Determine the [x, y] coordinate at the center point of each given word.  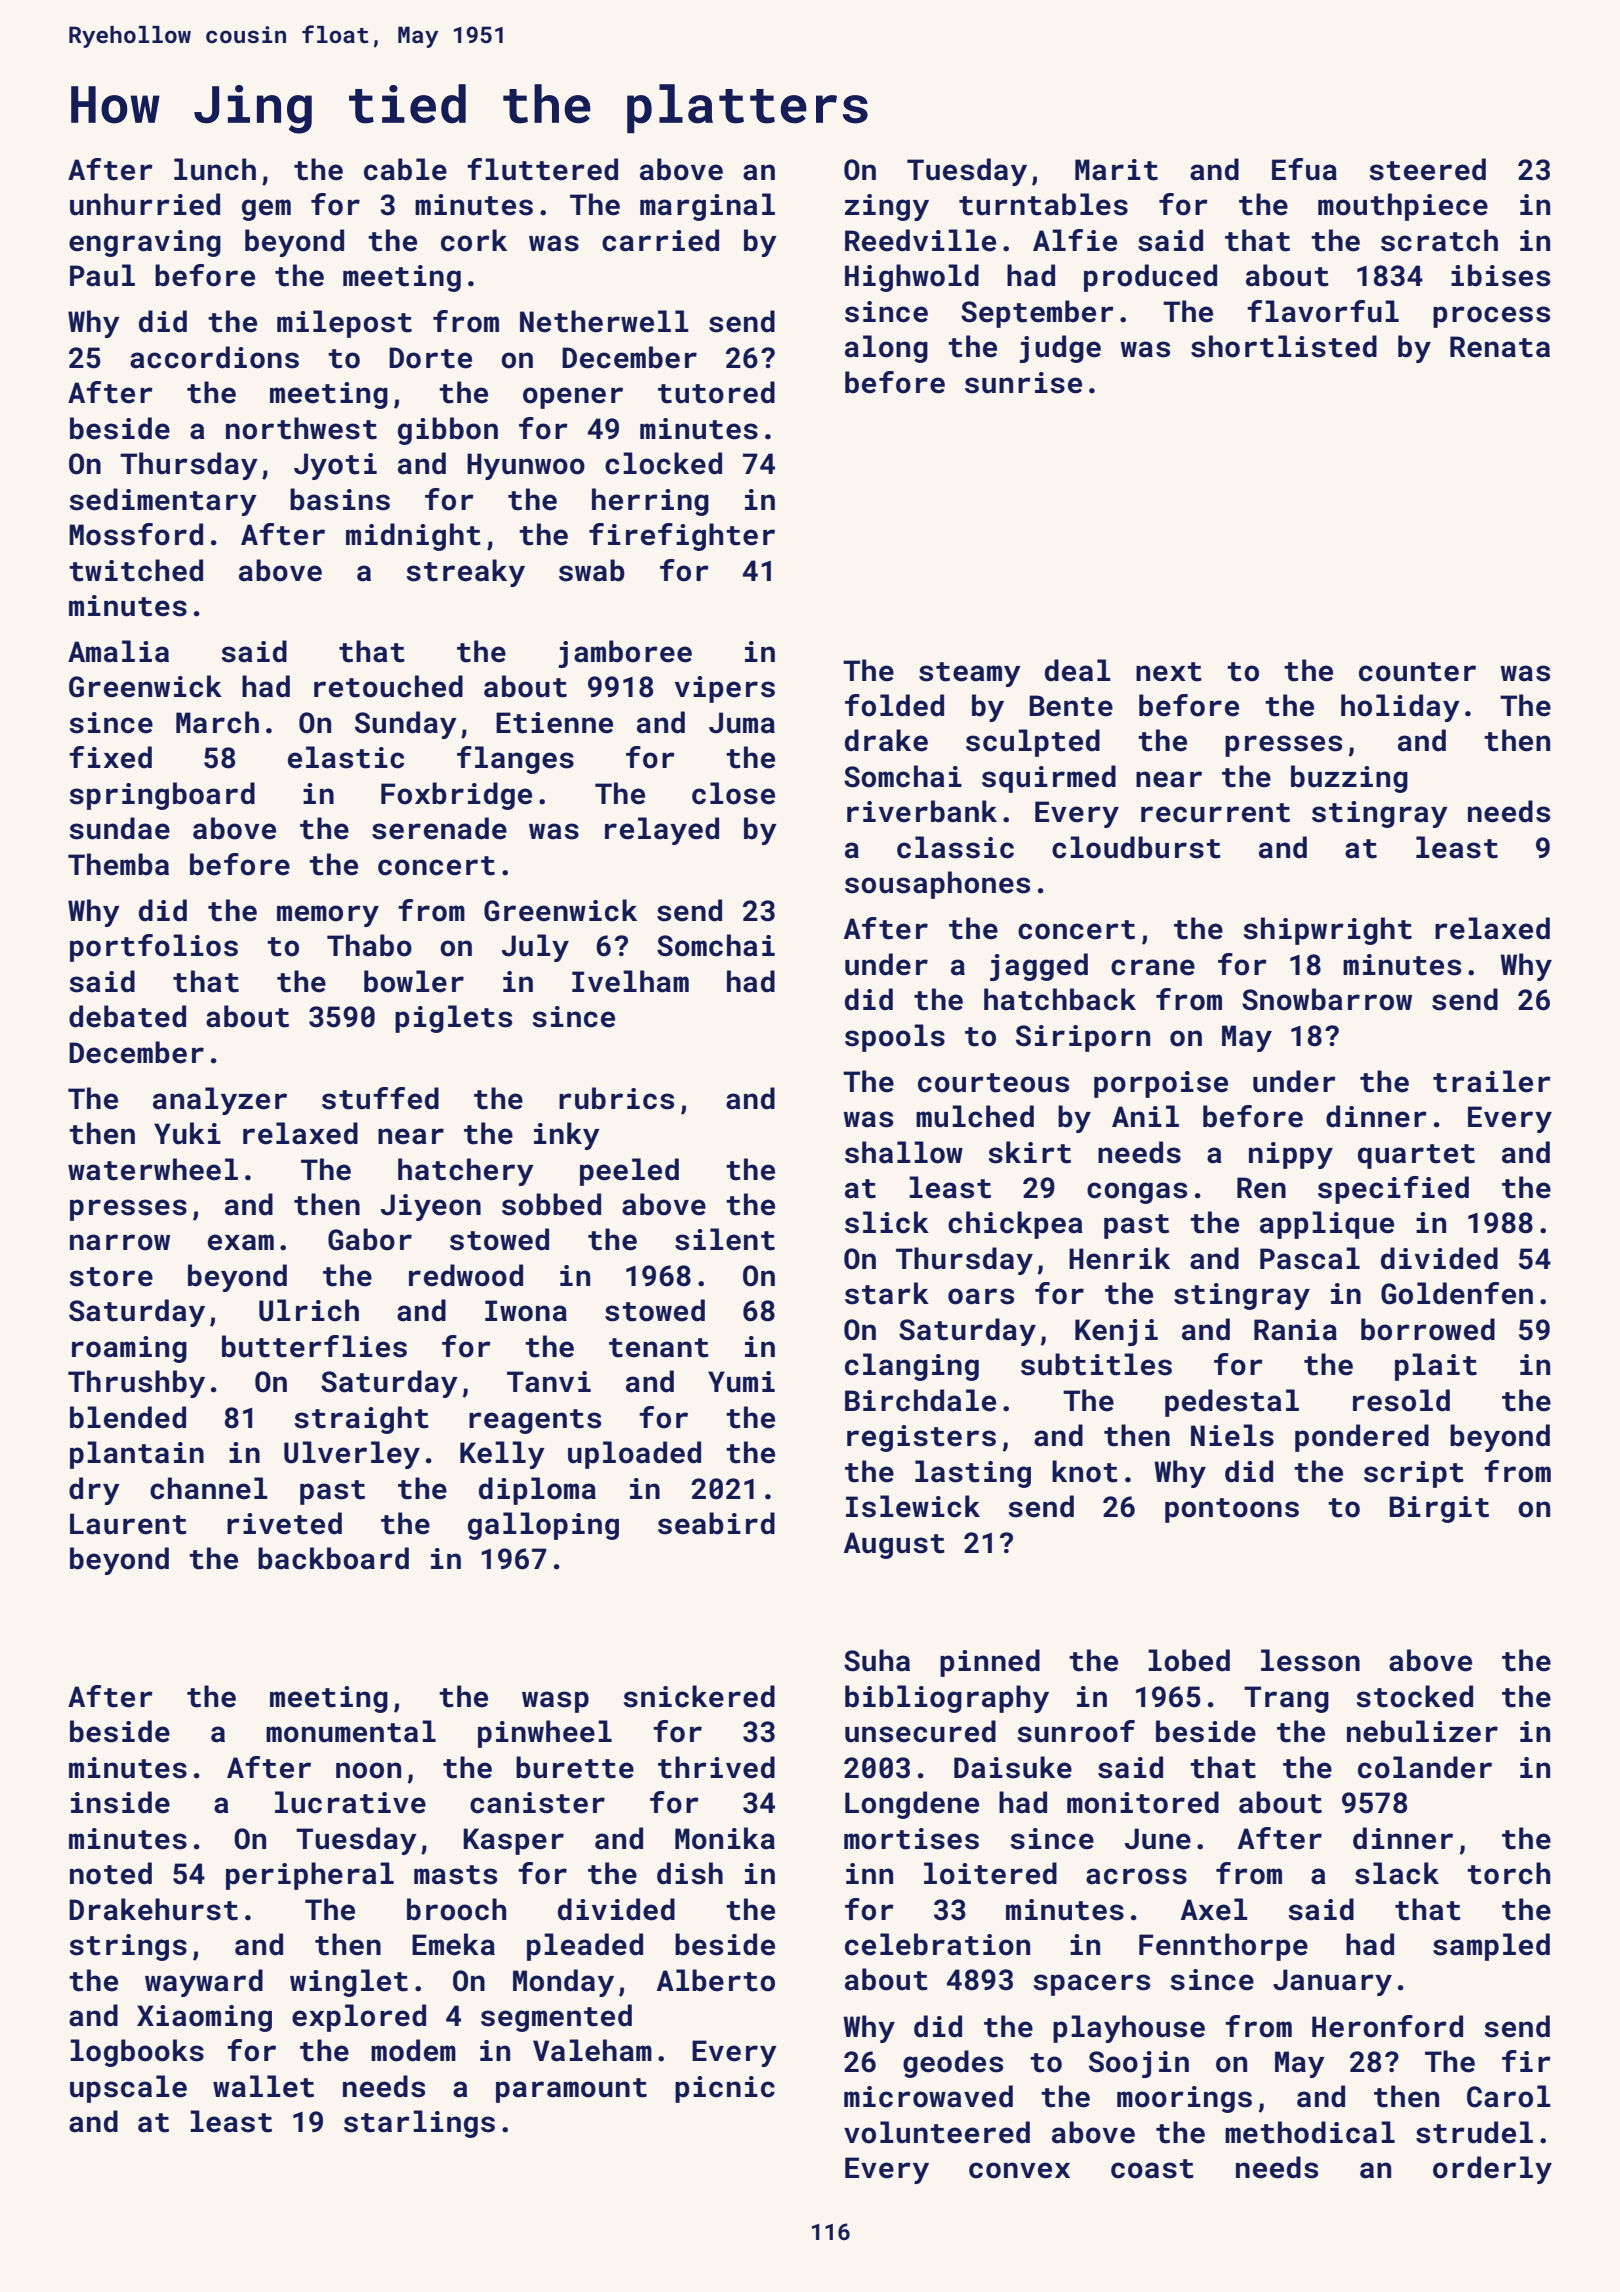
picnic [725, 2089]
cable [405, 169]
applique [1327, 1225]
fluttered [542, 169]
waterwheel [153, 1169]
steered [1427, 169]
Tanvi [549, 1382]
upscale [128, 2089]
